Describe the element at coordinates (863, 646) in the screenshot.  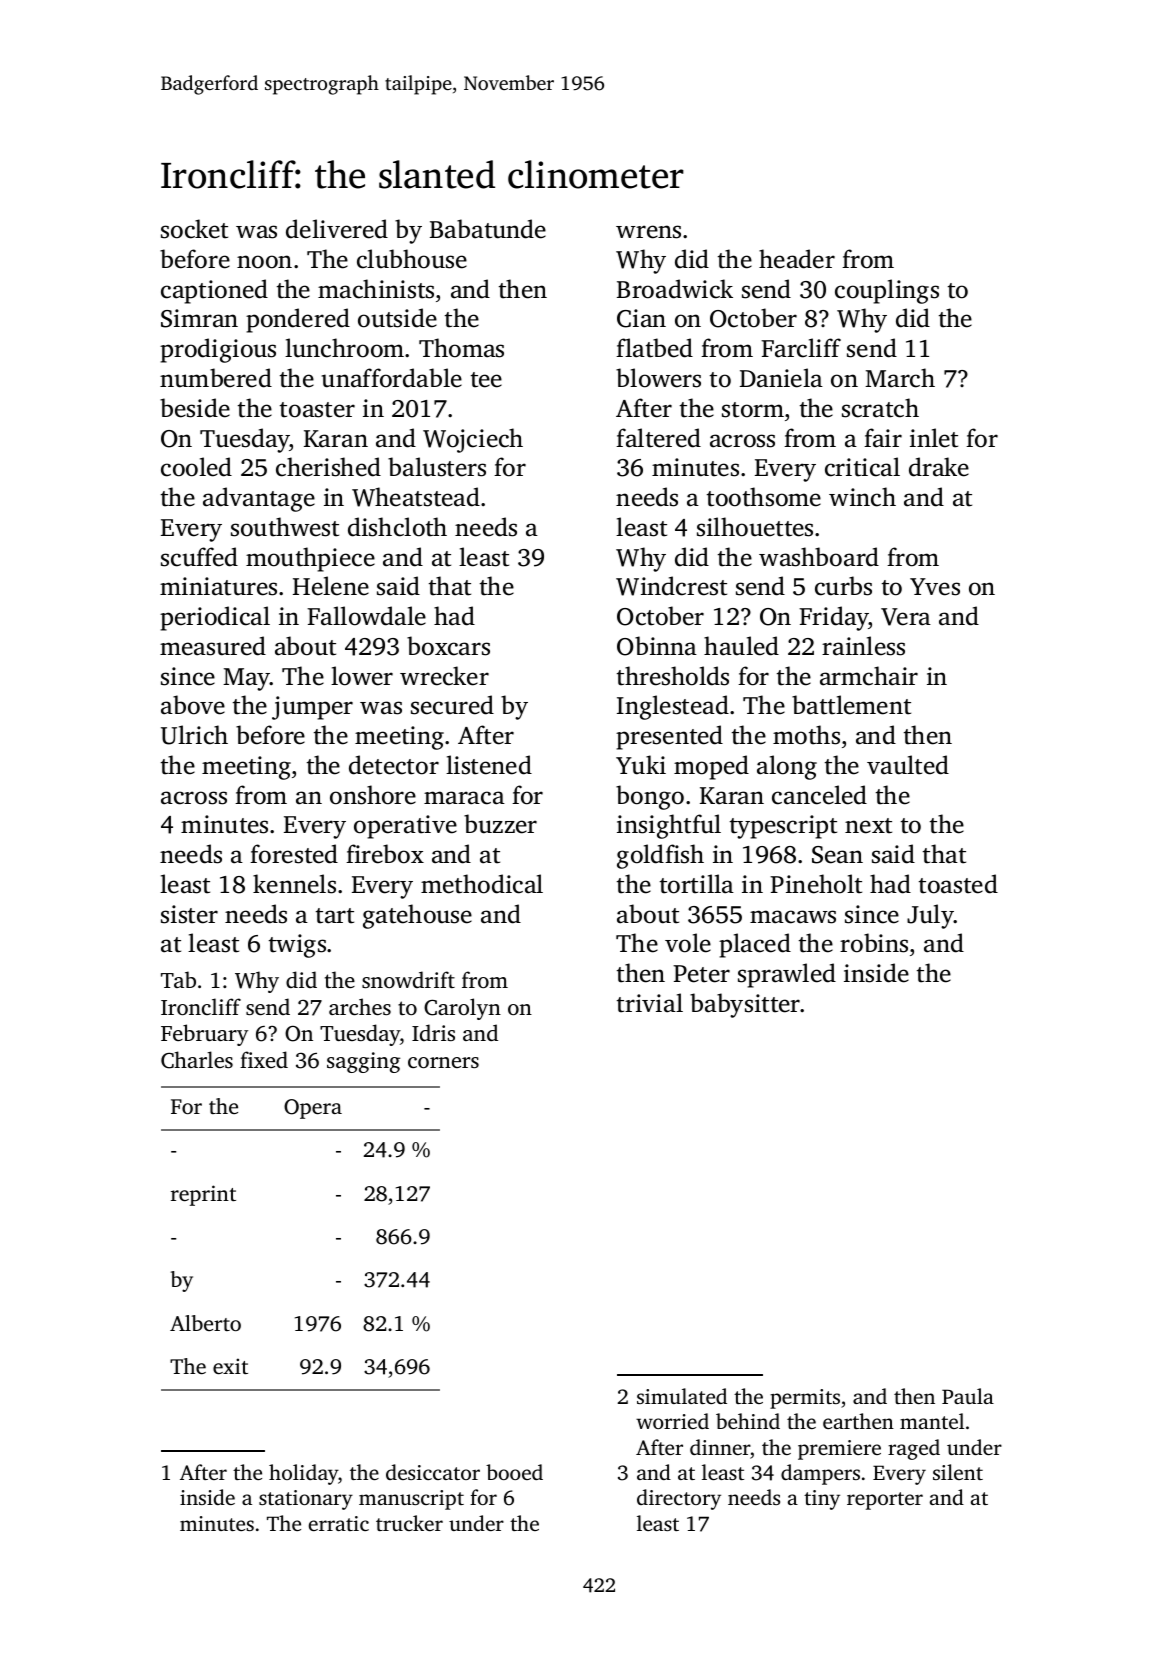
I see `rainless` at that location.
